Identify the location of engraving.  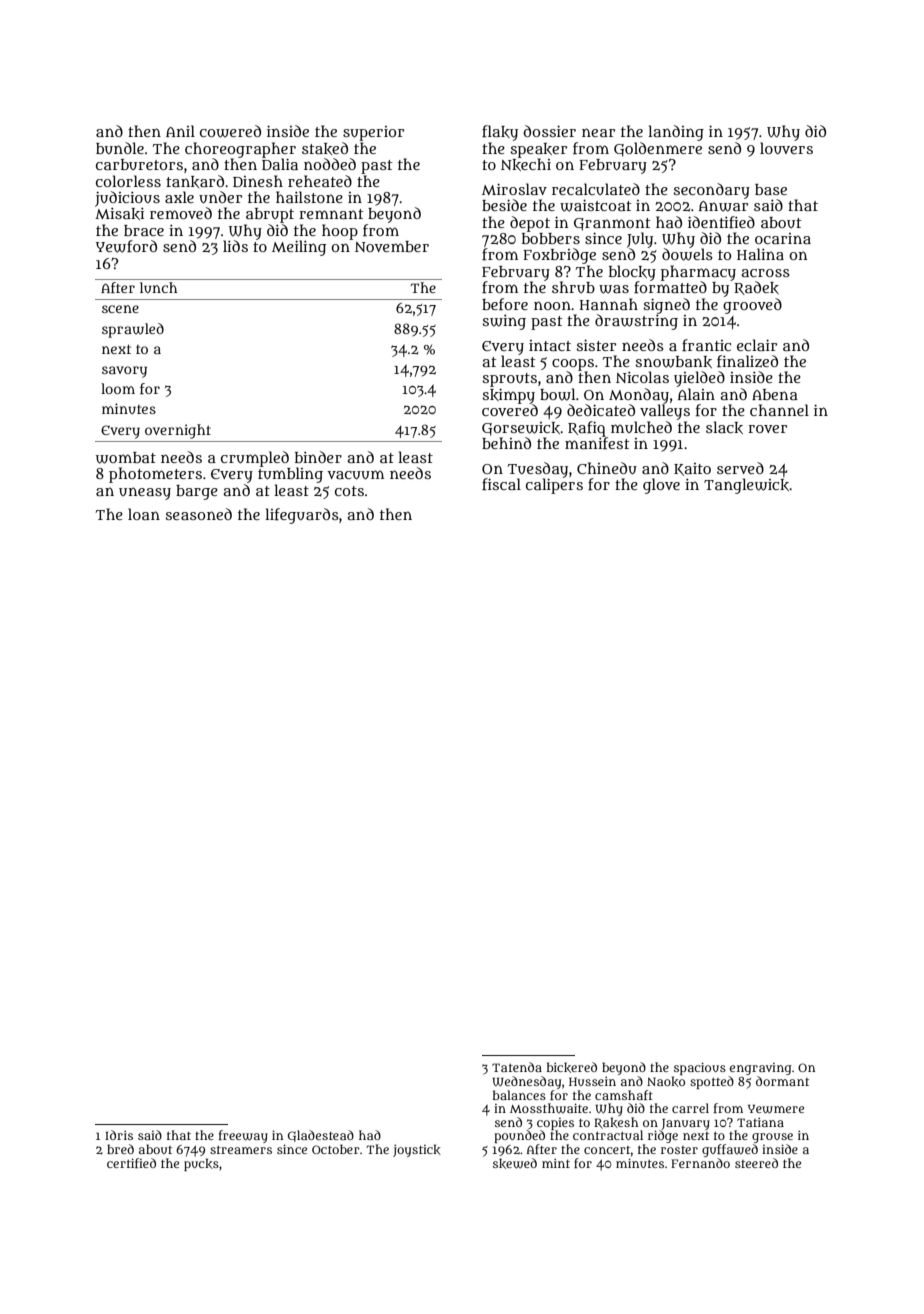
(761, 1069).
